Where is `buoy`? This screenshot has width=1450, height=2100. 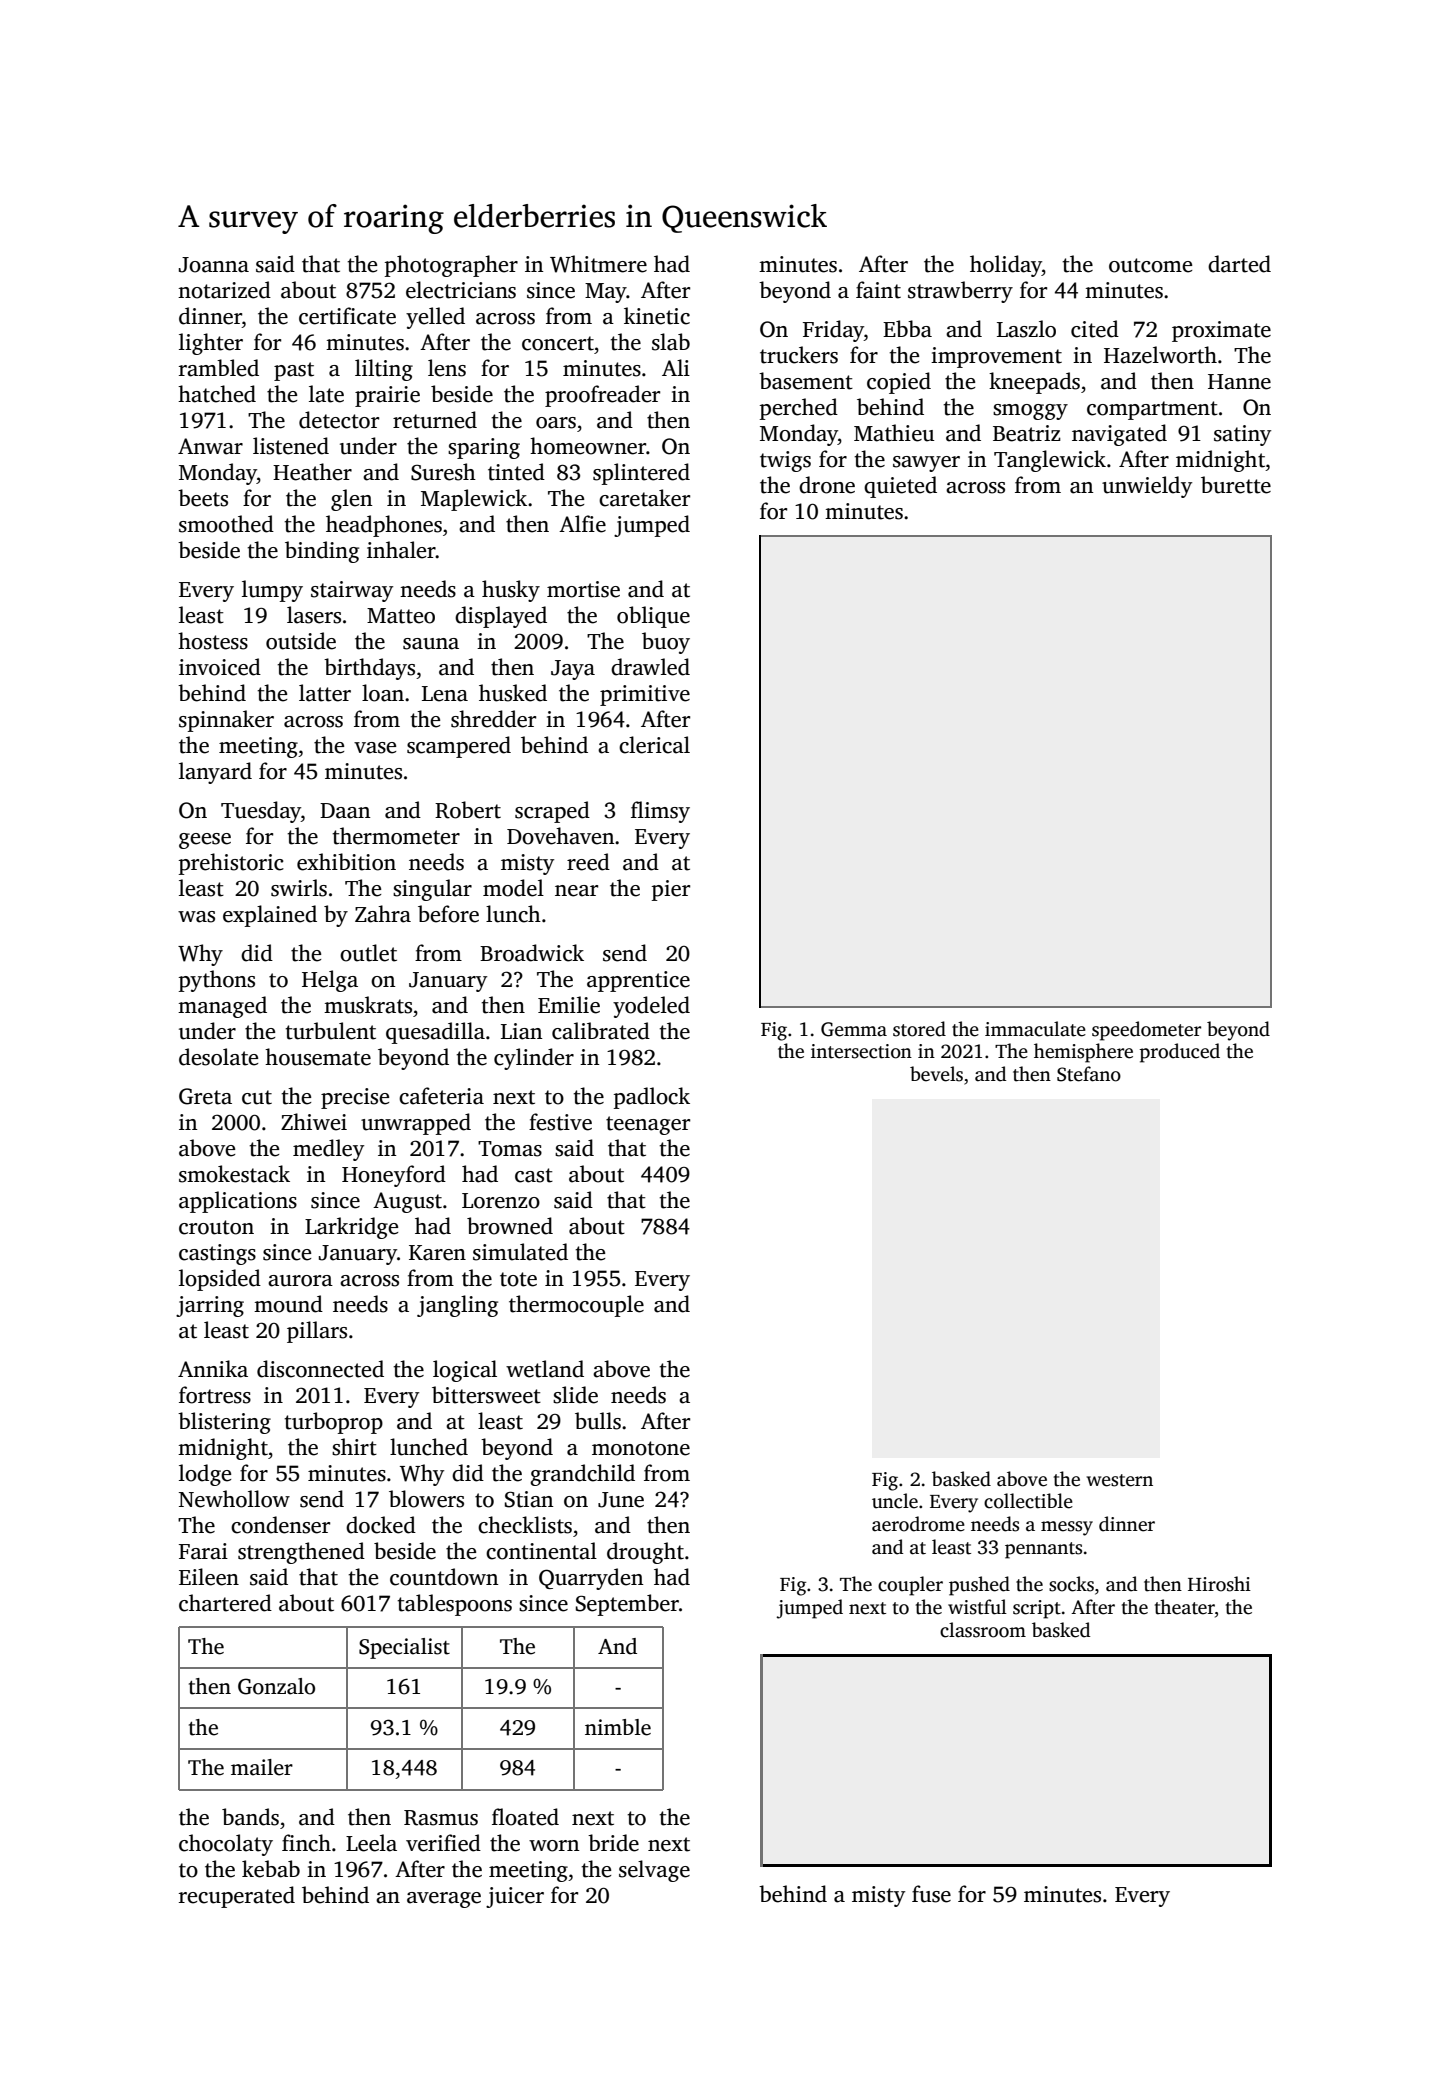
buoy is located at coordinates (666, 643).
